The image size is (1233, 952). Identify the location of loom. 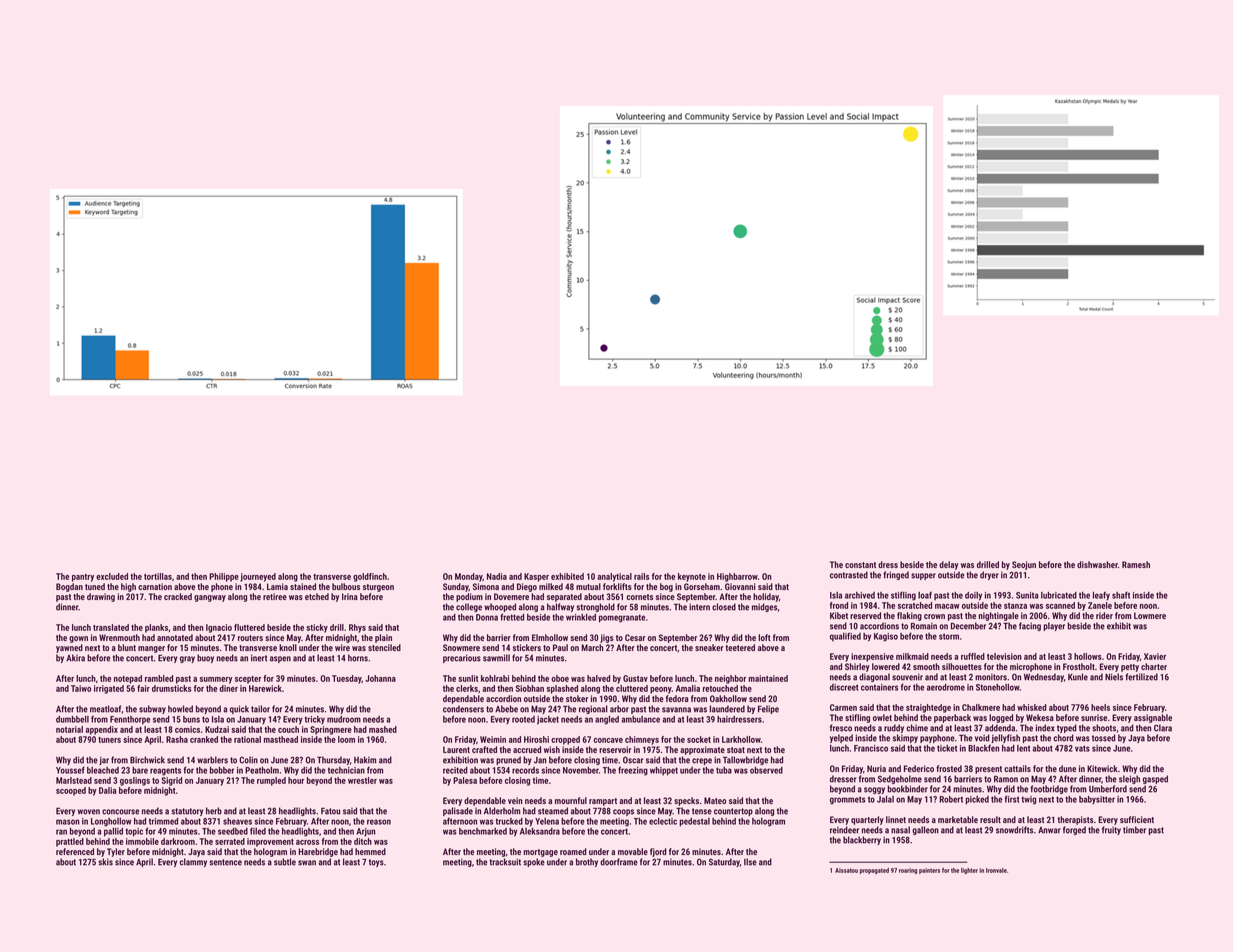
(346, 739).
